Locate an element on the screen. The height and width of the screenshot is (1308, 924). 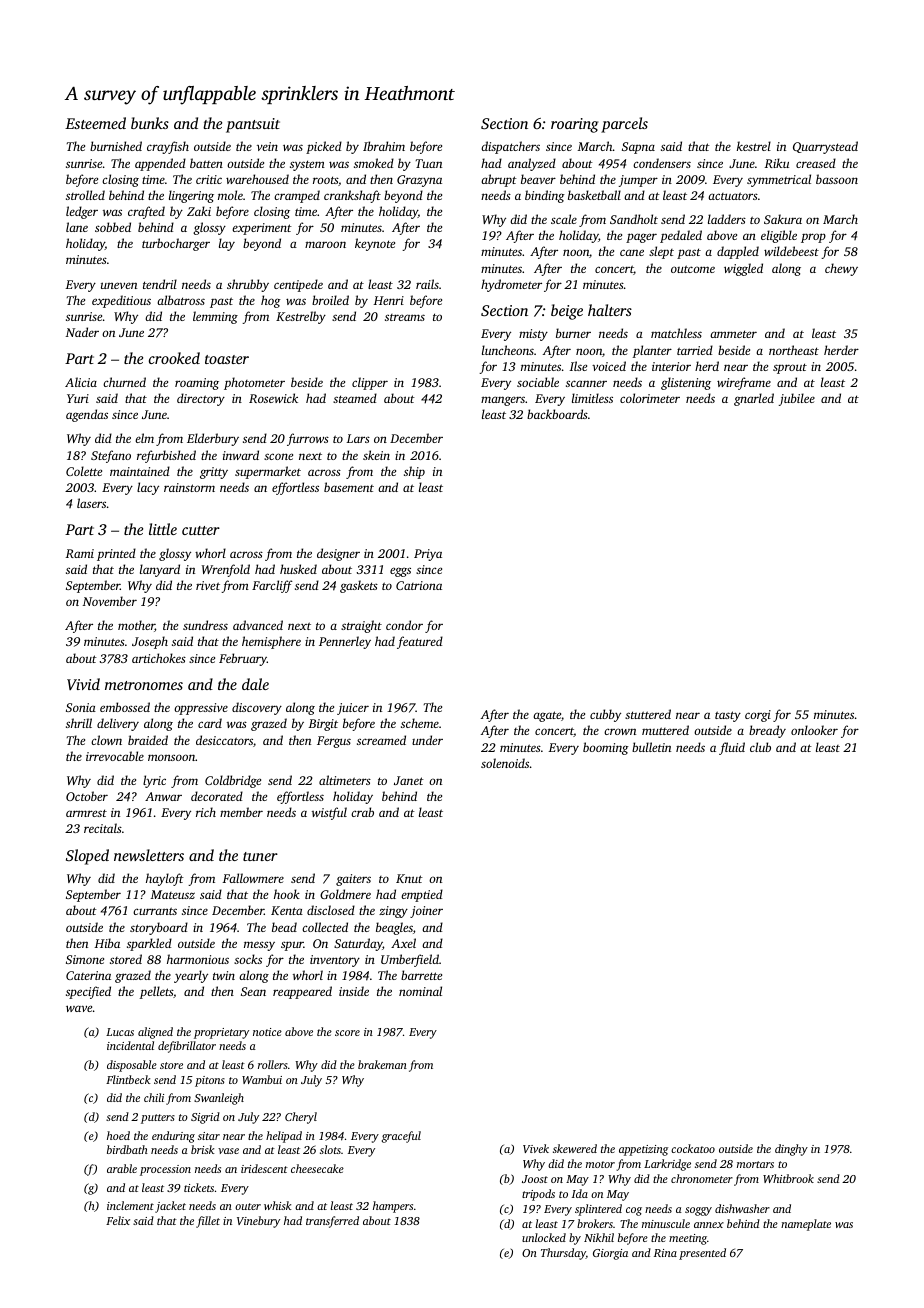
jubilee is located at coordinates (797, 399).
